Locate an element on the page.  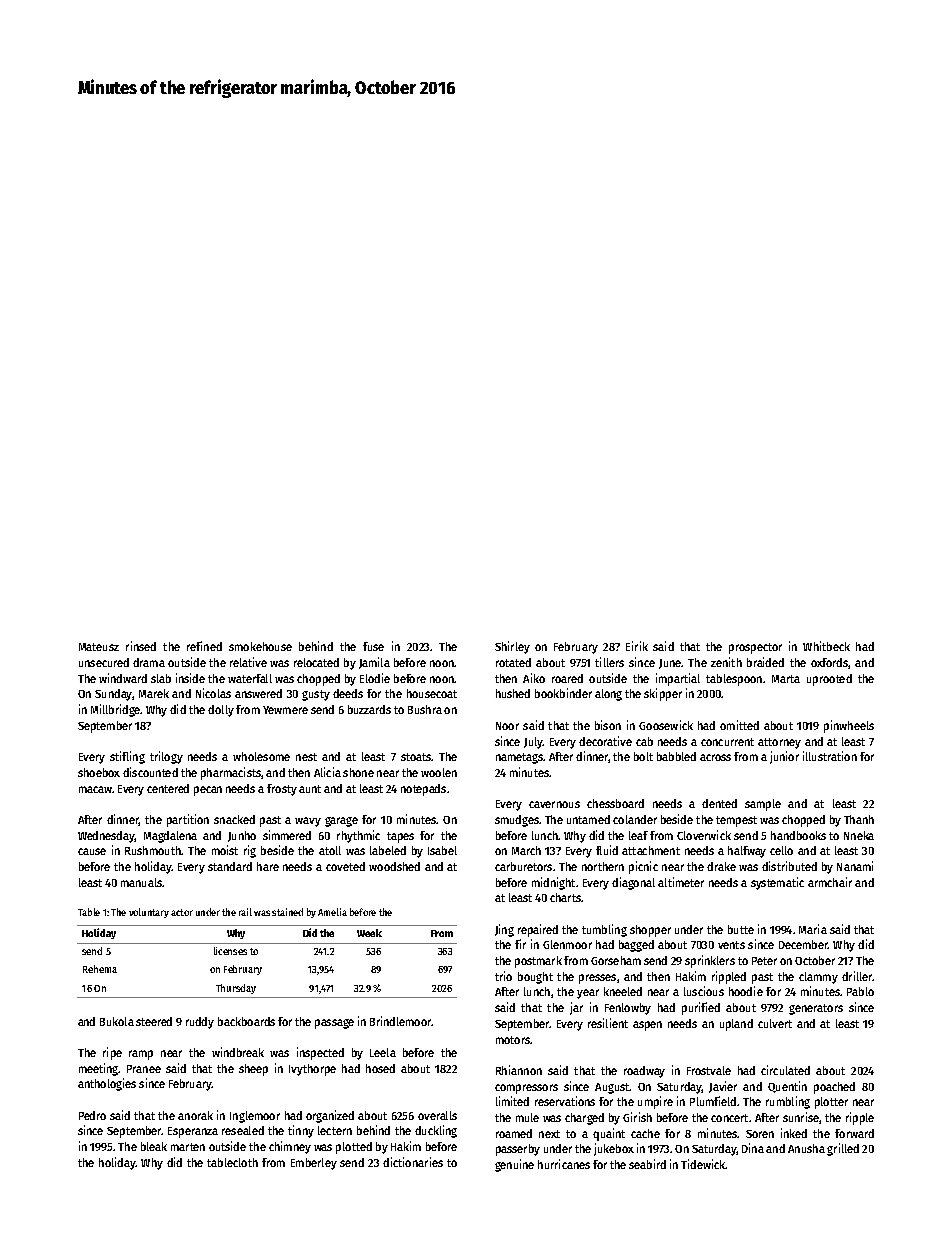
Anusha is located at coordinates (806, 1148).
